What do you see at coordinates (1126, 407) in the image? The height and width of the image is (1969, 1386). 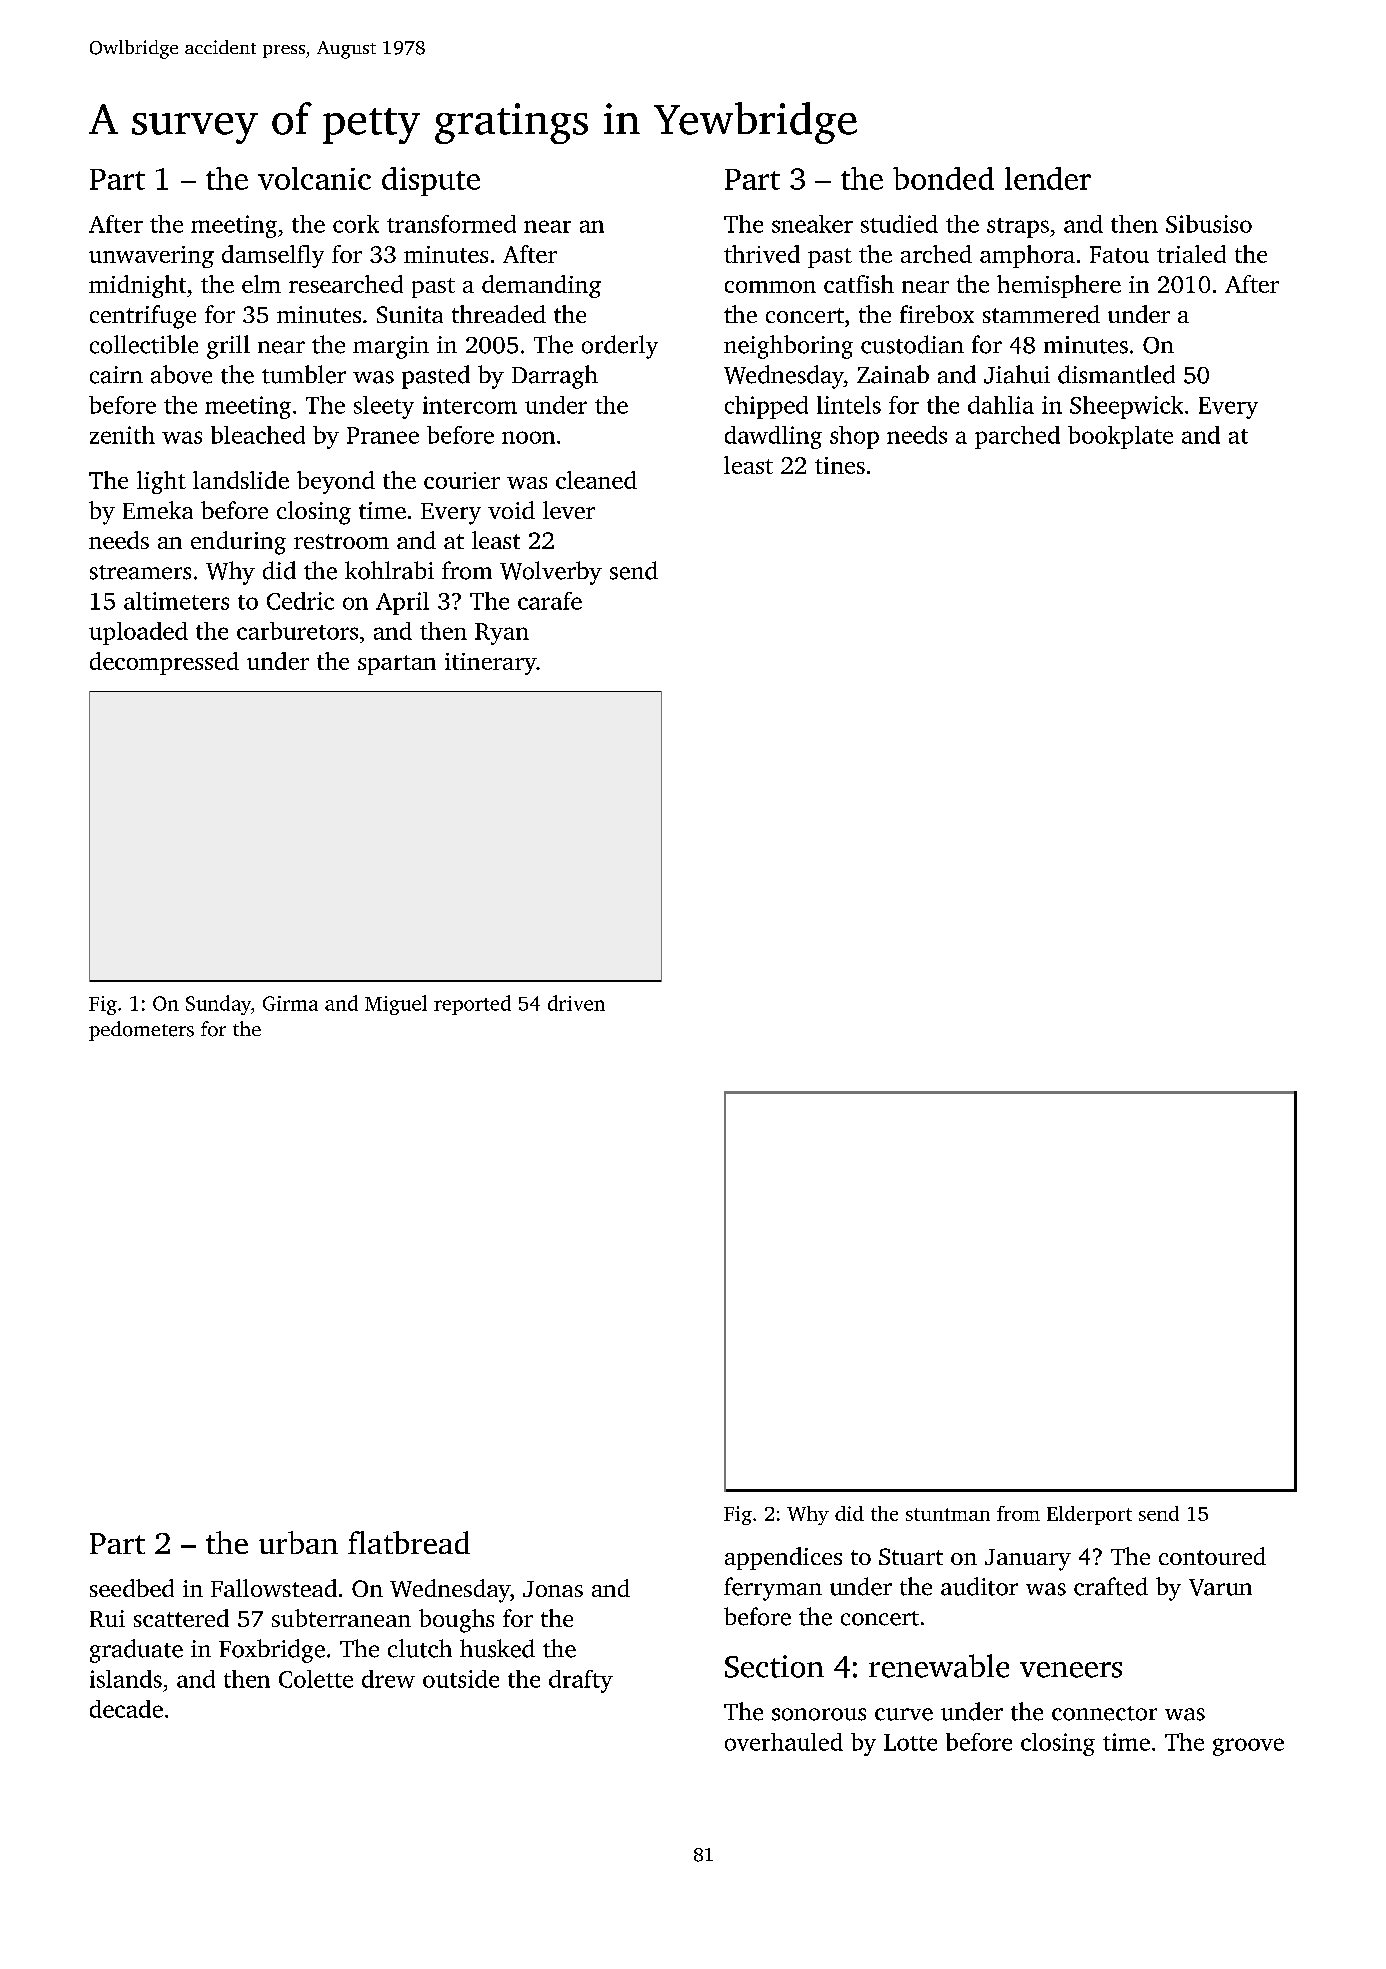 I see `Sheepwick` at bounding box center [1126, 407].
